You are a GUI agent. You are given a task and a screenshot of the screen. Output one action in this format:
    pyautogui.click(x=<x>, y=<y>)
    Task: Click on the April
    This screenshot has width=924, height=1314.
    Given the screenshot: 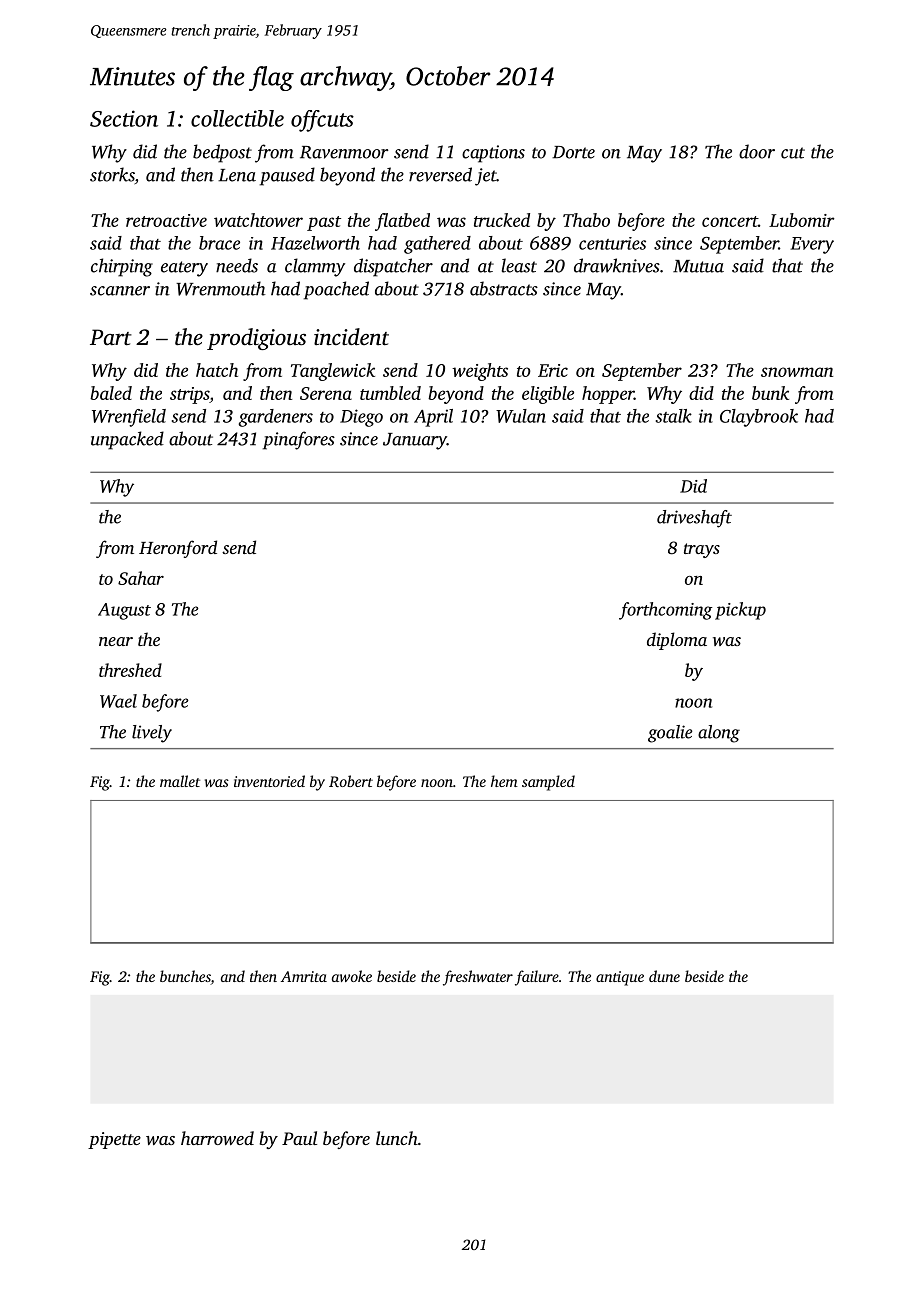 What is the action you would take?
    pyautogui.click(x=433, y=418)
